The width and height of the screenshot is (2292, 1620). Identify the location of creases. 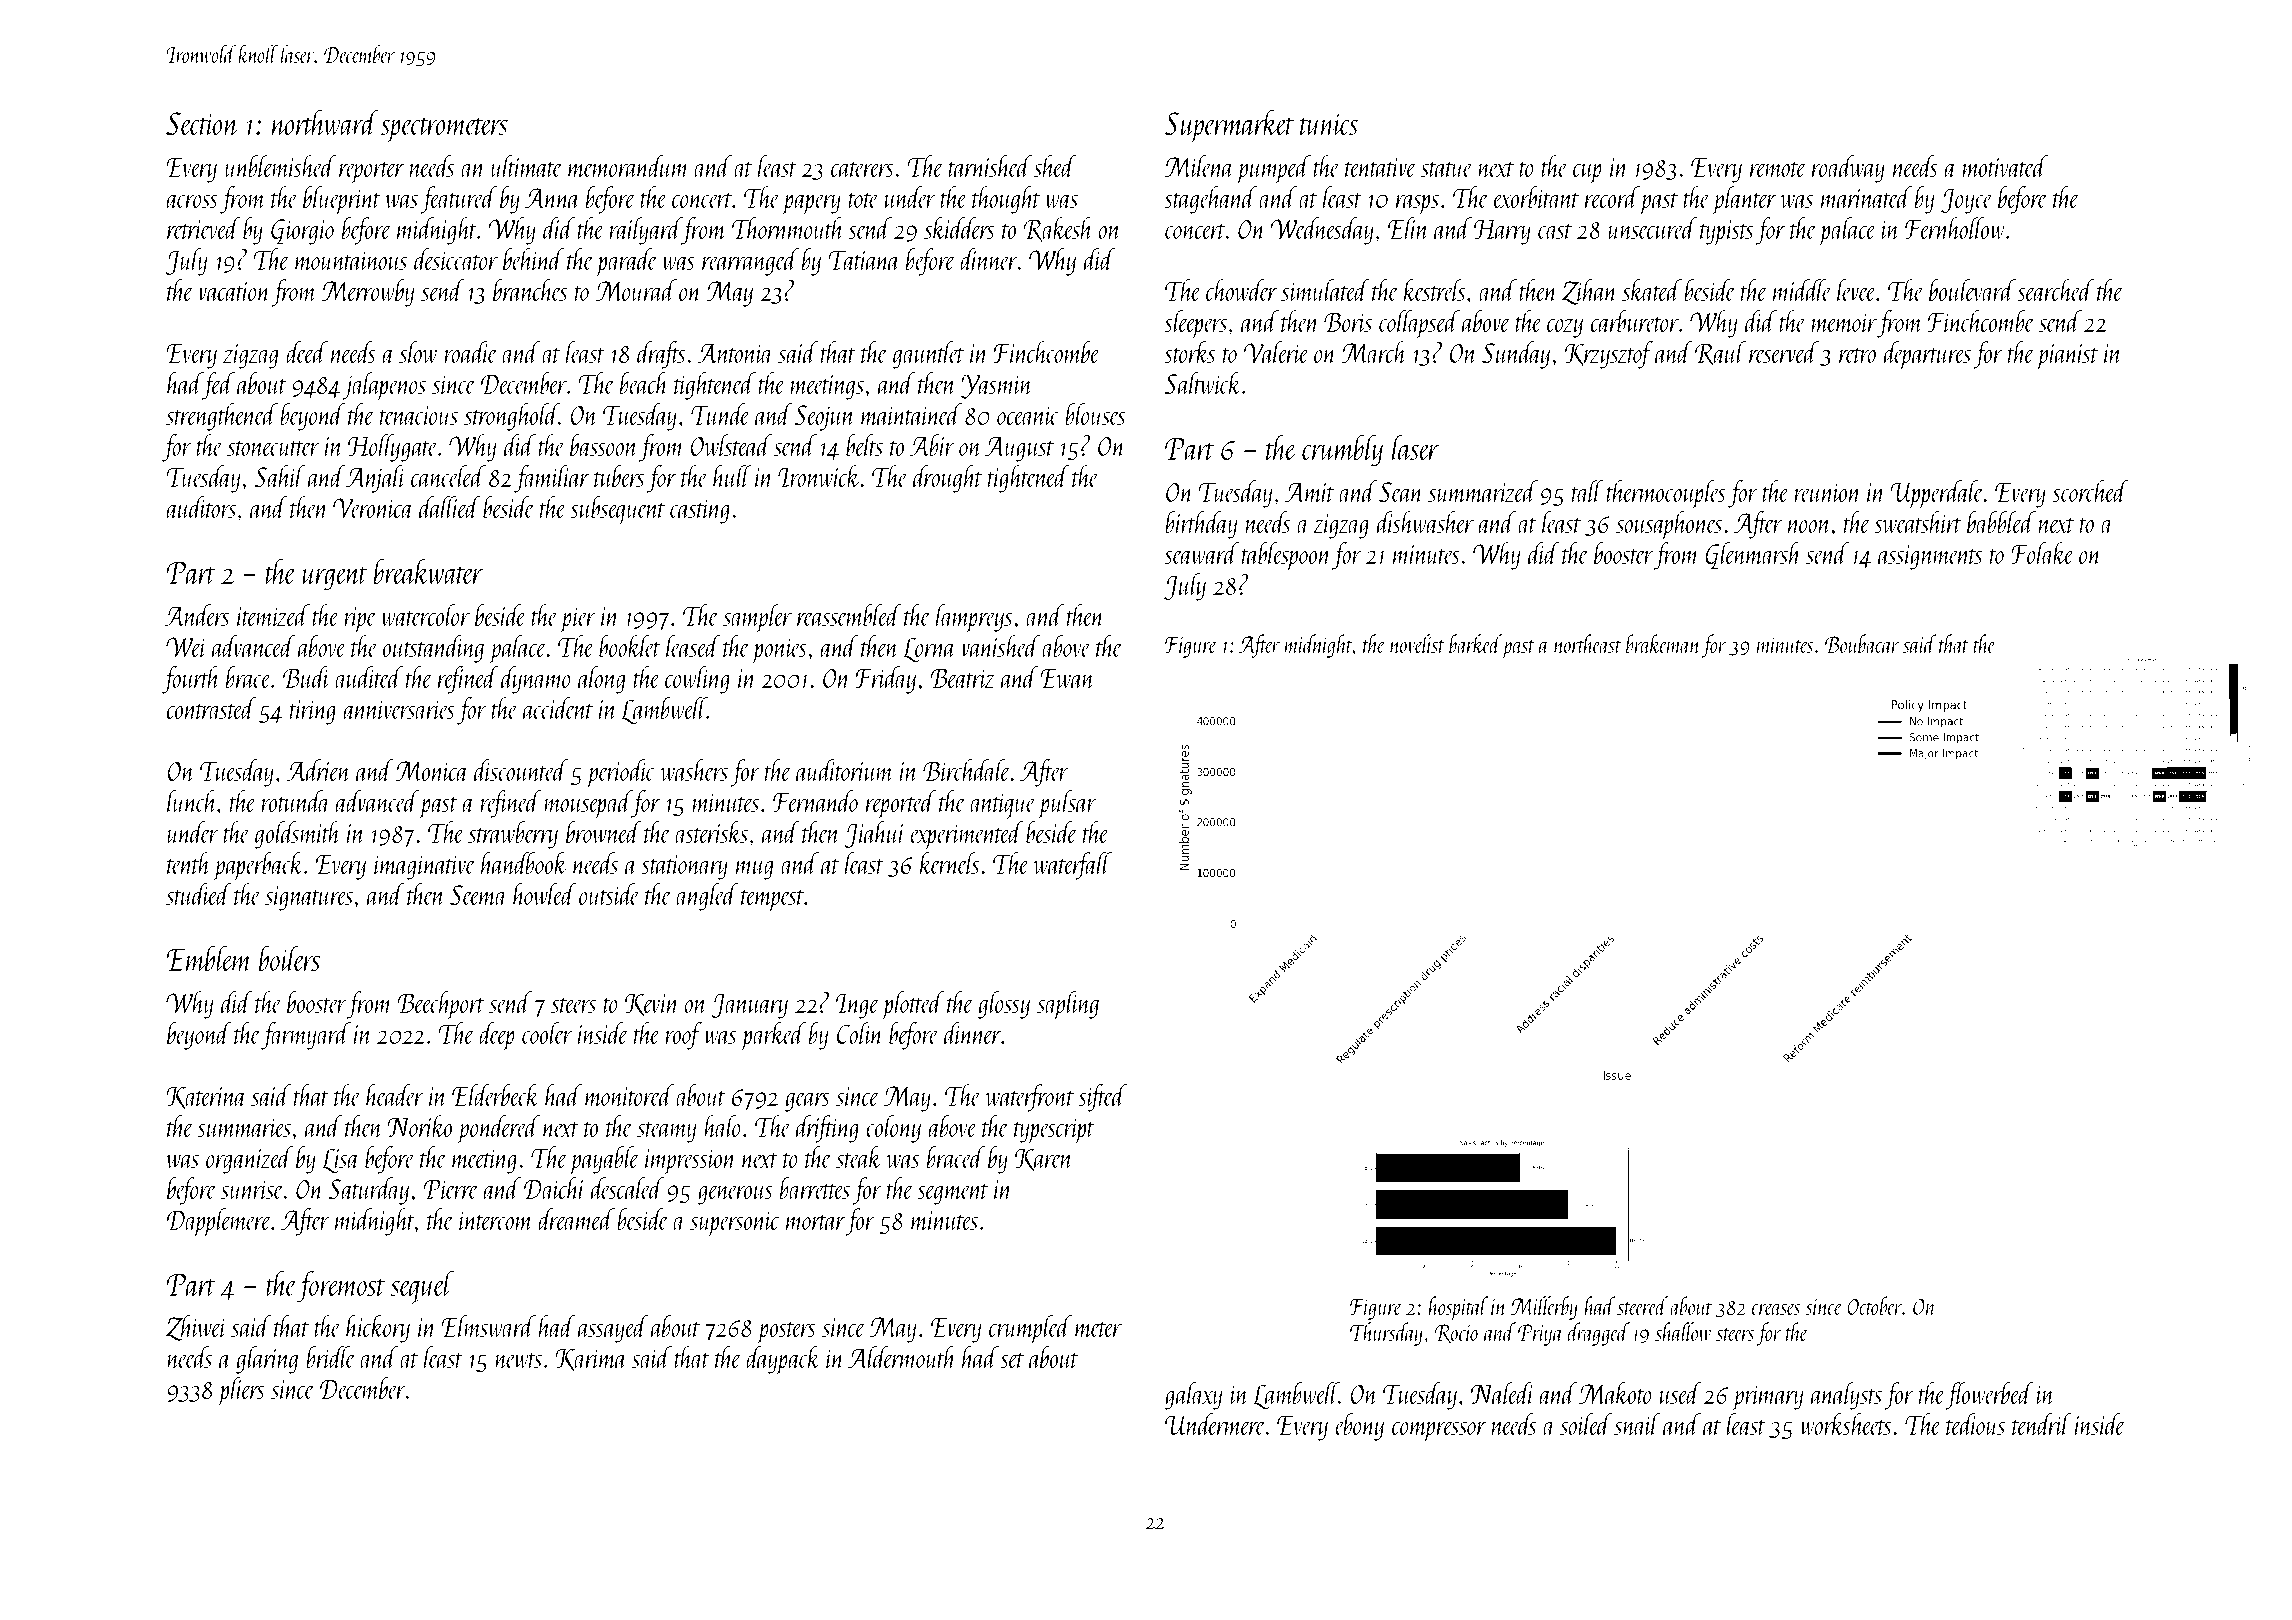
(1776, 1309).
